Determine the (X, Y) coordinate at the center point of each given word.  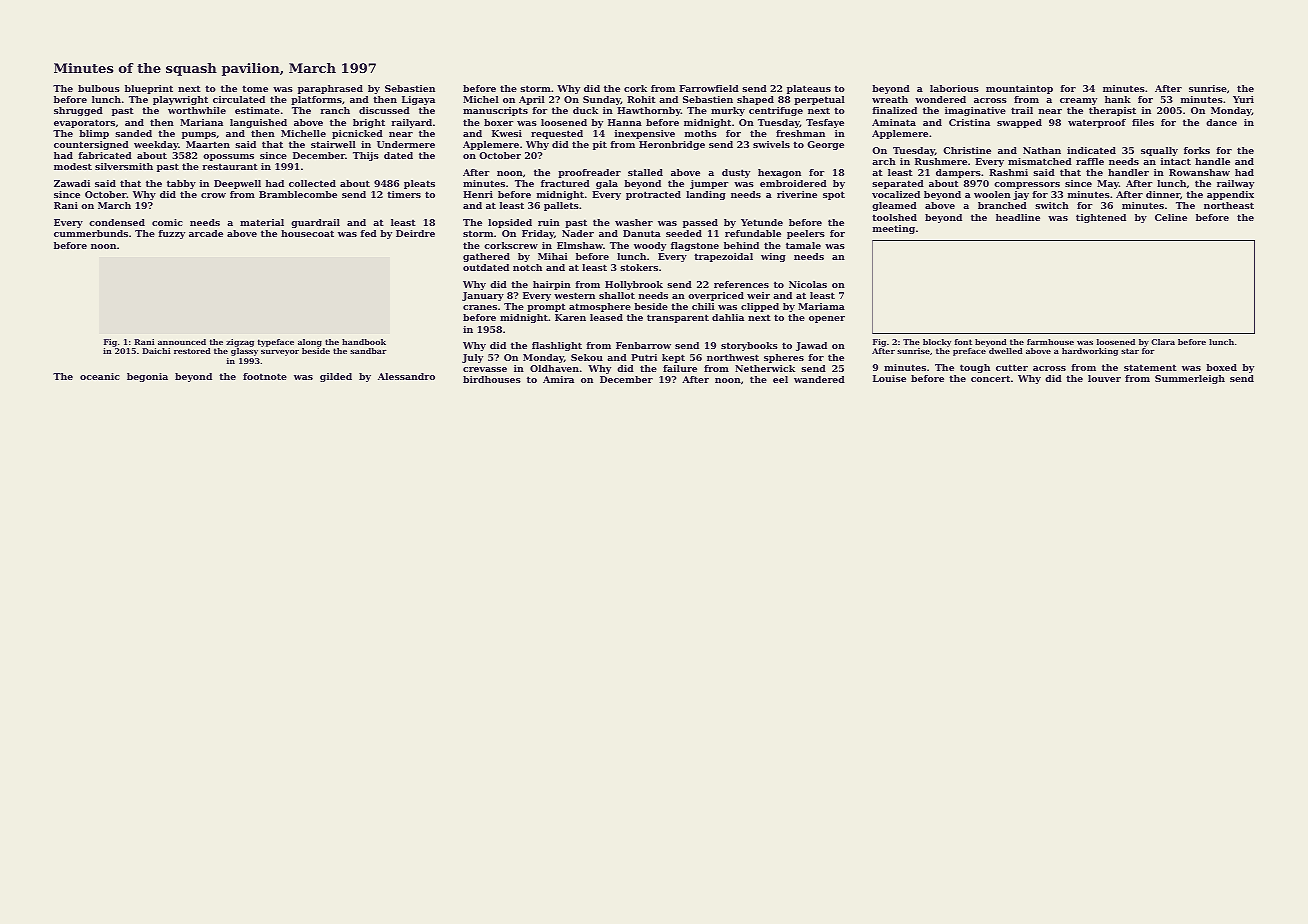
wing (773, 257)
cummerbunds (91, 233)
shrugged (78, 111)
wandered (819, 379)
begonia (147, 377)
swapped (1019, 123)
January (483, 296)
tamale (803, 245)
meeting (894, 229)
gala (607, 184)
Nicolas (808, 284)
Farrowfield (709, 88)
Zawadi (72, 183)
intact (1176, 161)
